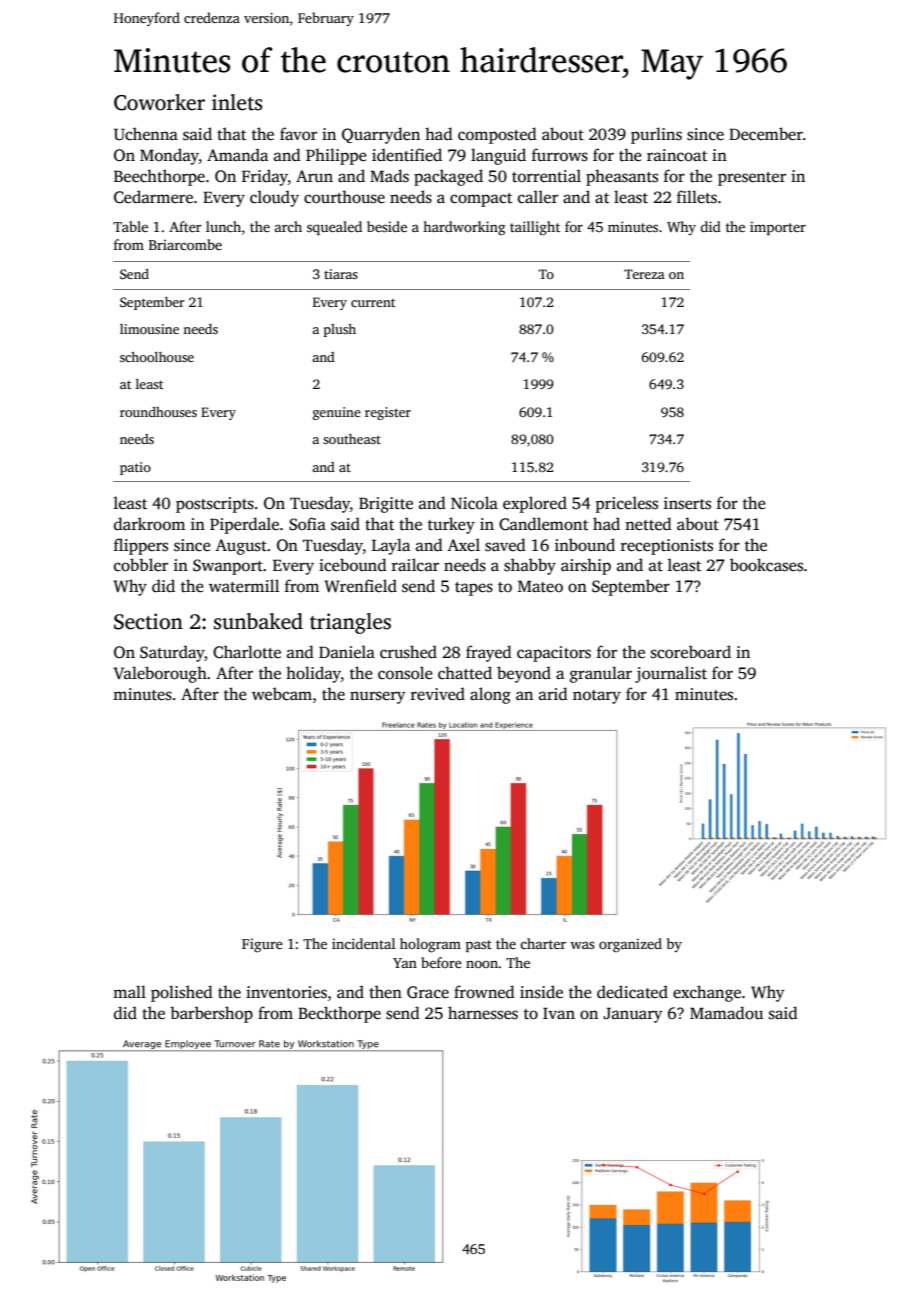 The width and height of the screenshot is (924, 1308). I want to click on composted, so click(497, 135).
